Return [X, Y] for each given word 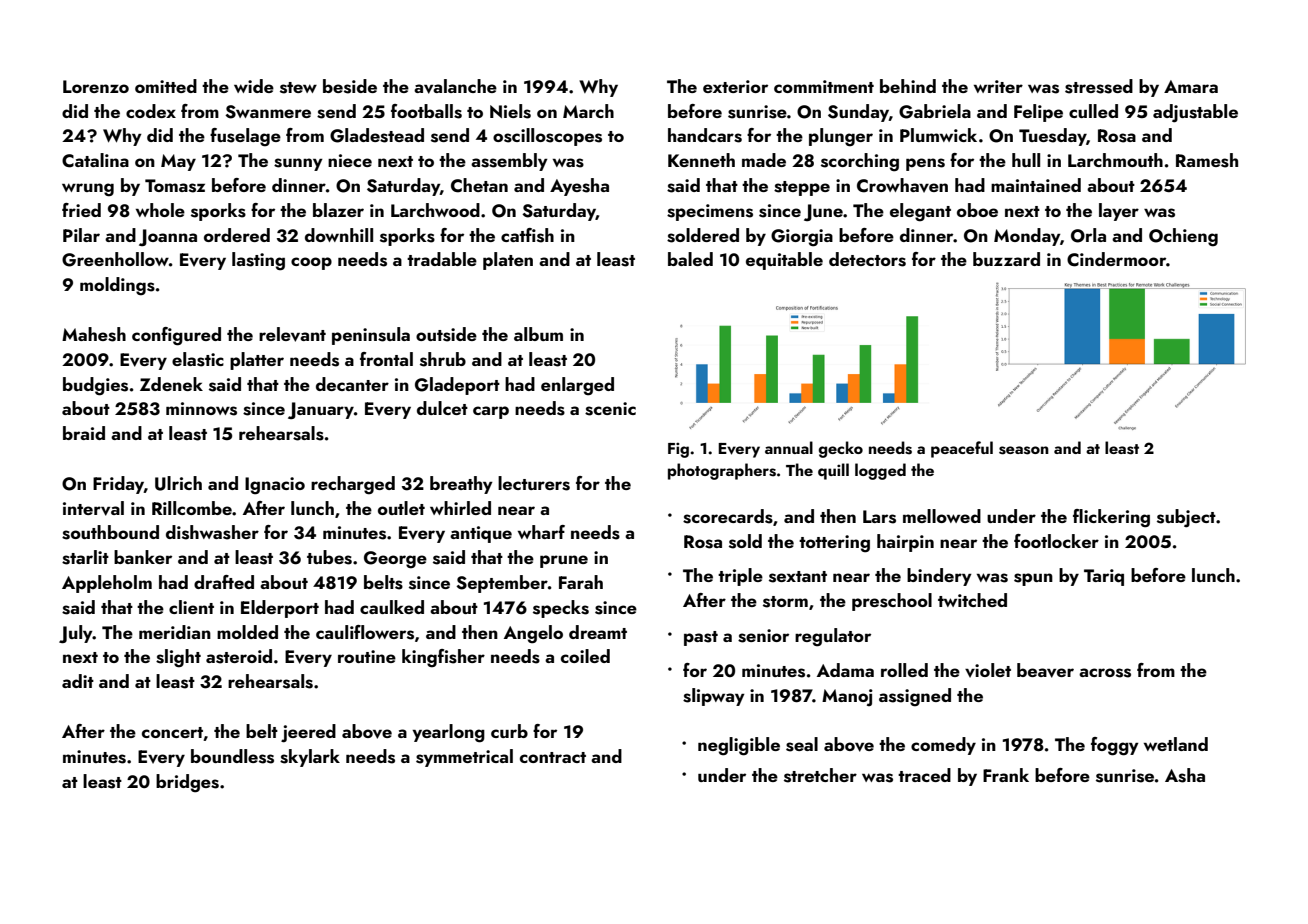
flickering [1111, 518]
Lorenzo [96, 86]
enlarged [577, 386]
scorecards [728, 516]
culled [1093, 111]
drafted [224, 582]
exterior [735, 86]
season [1024, 450]
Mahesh [94, 334]
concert [173, 734]
